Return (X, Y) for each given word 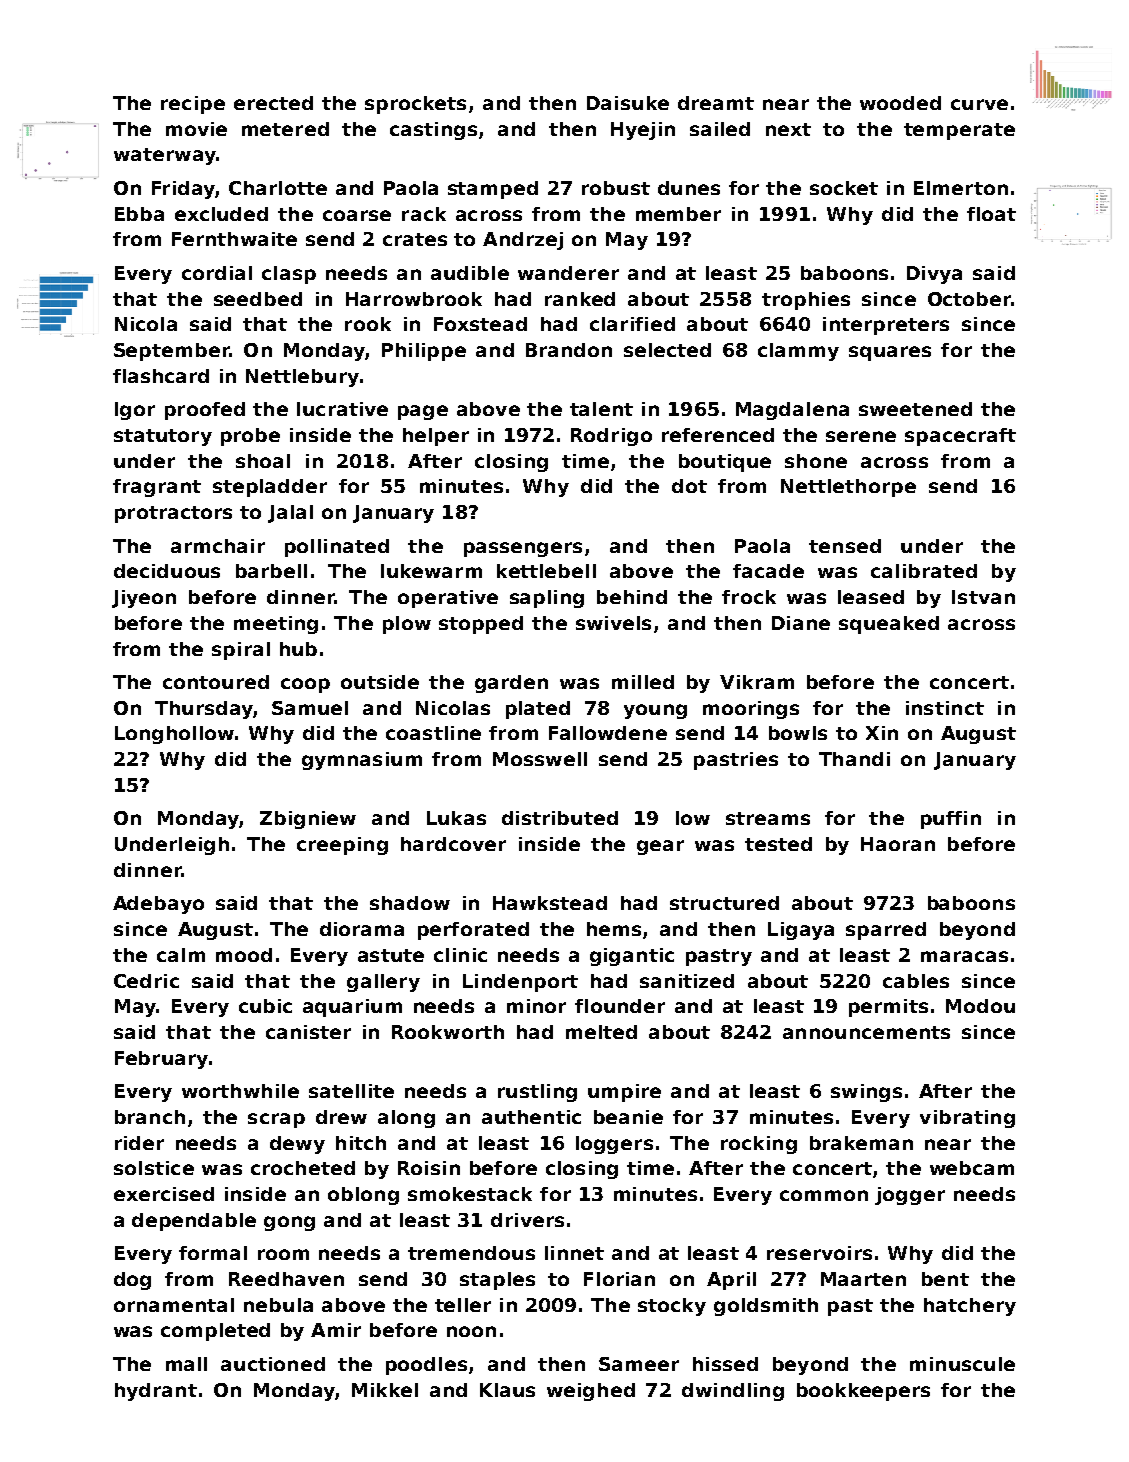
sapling (547, 599)
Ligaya (801, 931)
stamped (493, 190)
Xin (882, 733)
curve (979, 104)
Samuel (310, 708)
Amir (336, 1330)
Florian (619, 1279)
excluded (221, 214)
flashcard (161, 376)
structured (724, 903)
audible (470, 273)
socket (844, 188)
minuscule (962, 1364)
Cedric (146, 981)
